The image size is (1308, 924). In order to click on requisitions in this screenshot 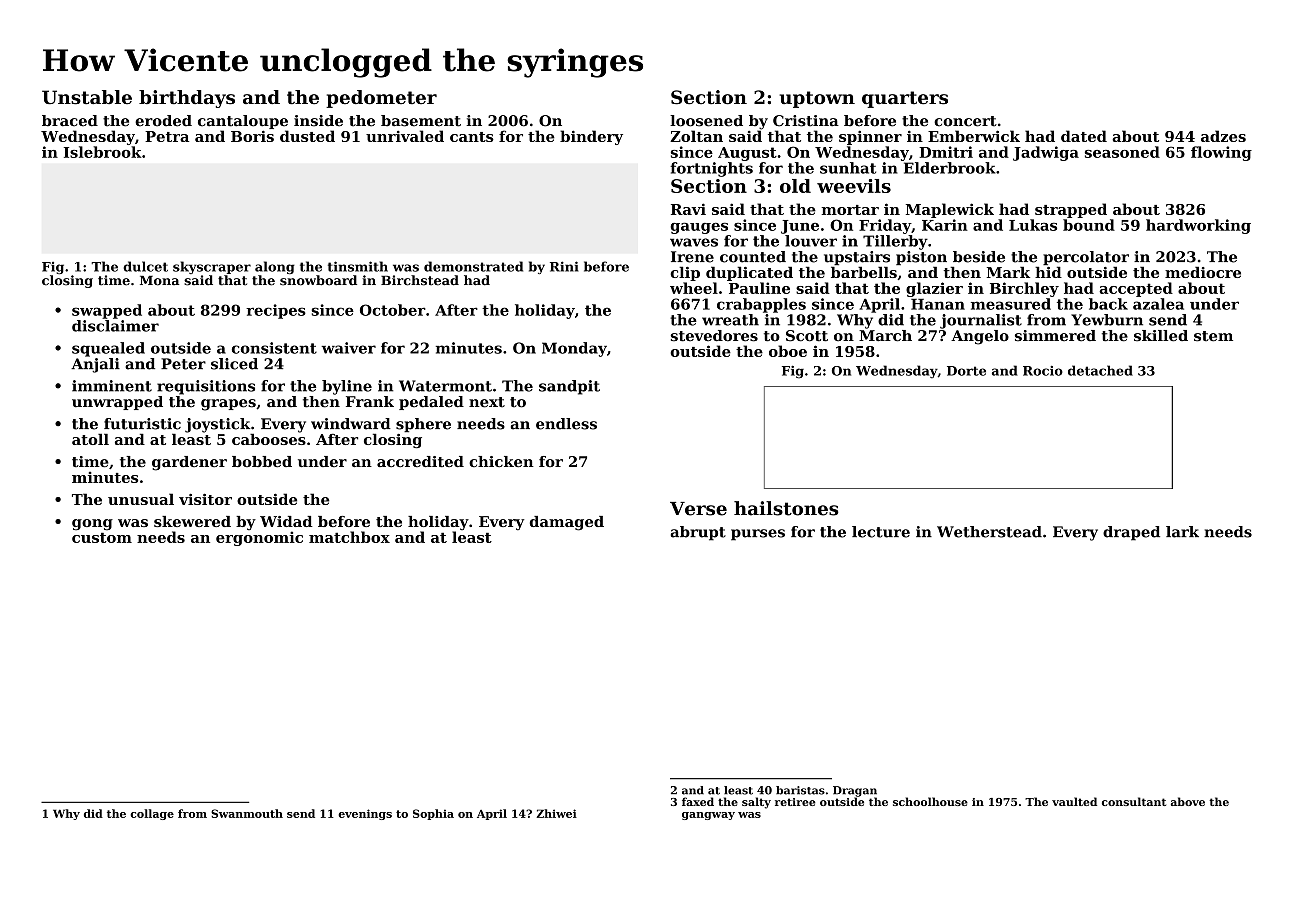, I will do `click(206, 387)`.
